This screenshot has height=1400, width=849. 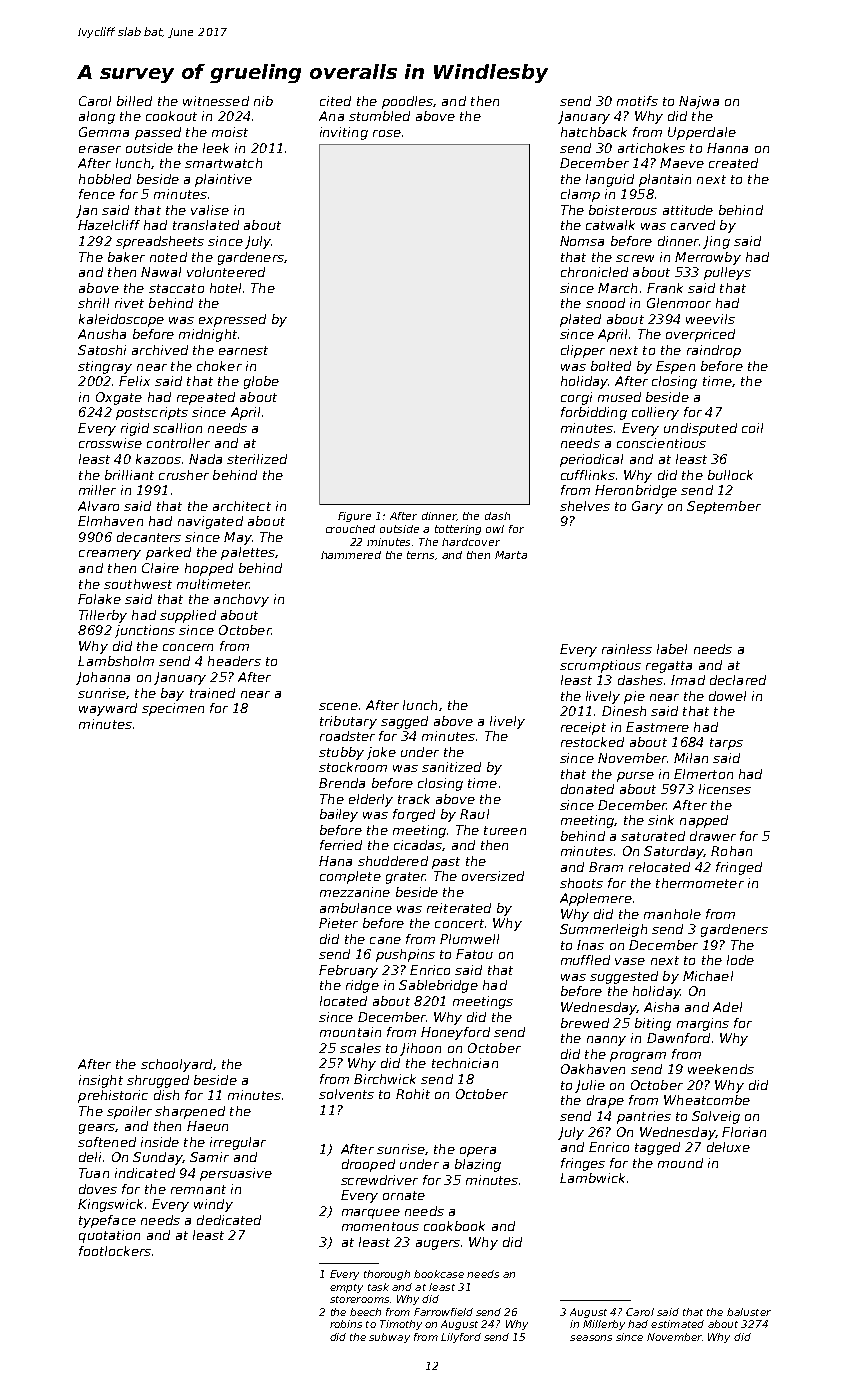 I want to click on bailey, so click(x=339, y=815).
